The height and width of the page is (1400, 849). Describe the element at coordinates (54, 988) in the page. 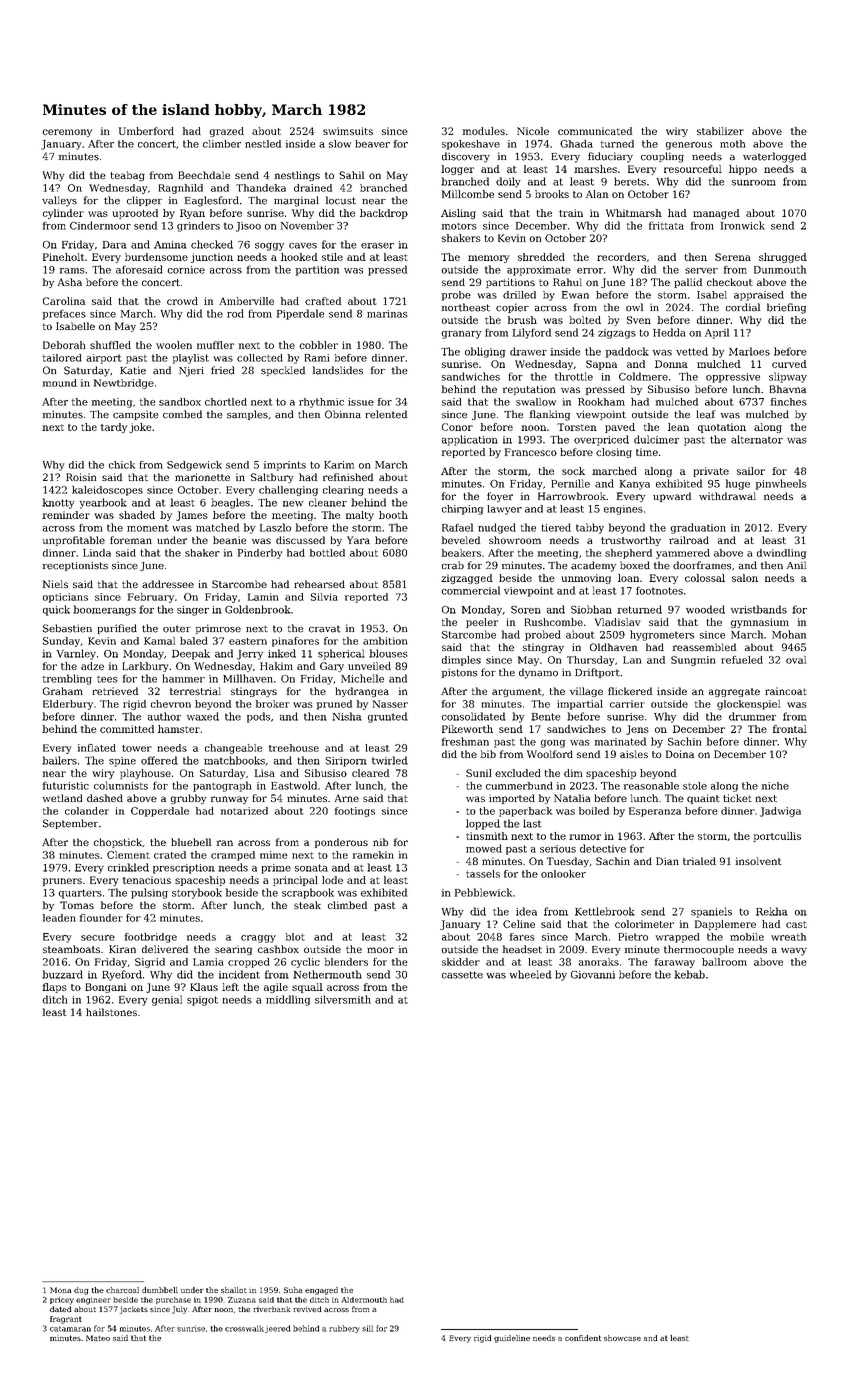

I see `flaps` at that location.
